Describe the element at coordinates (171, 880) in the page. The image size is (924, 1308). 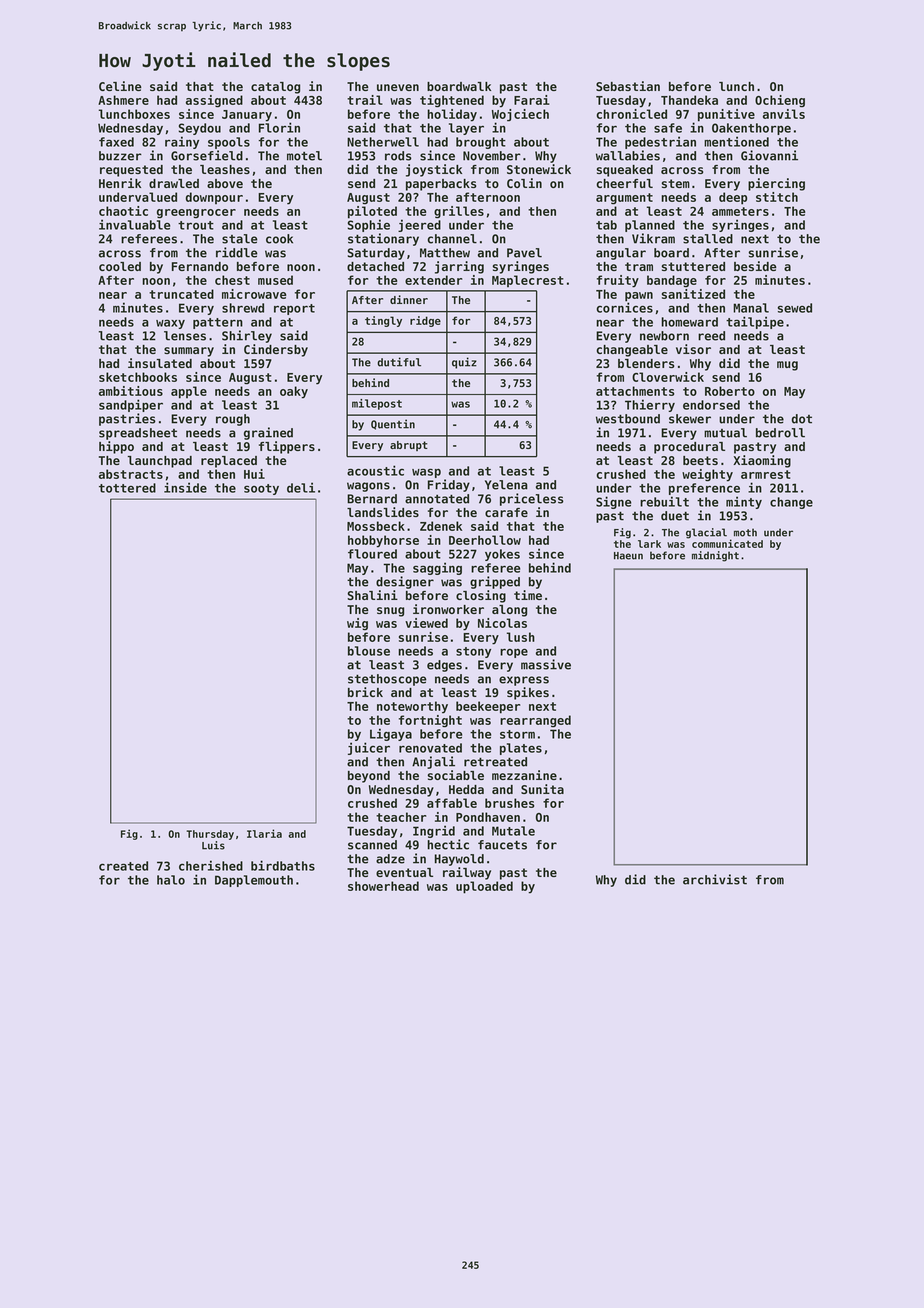
I see `halo` at that location.
